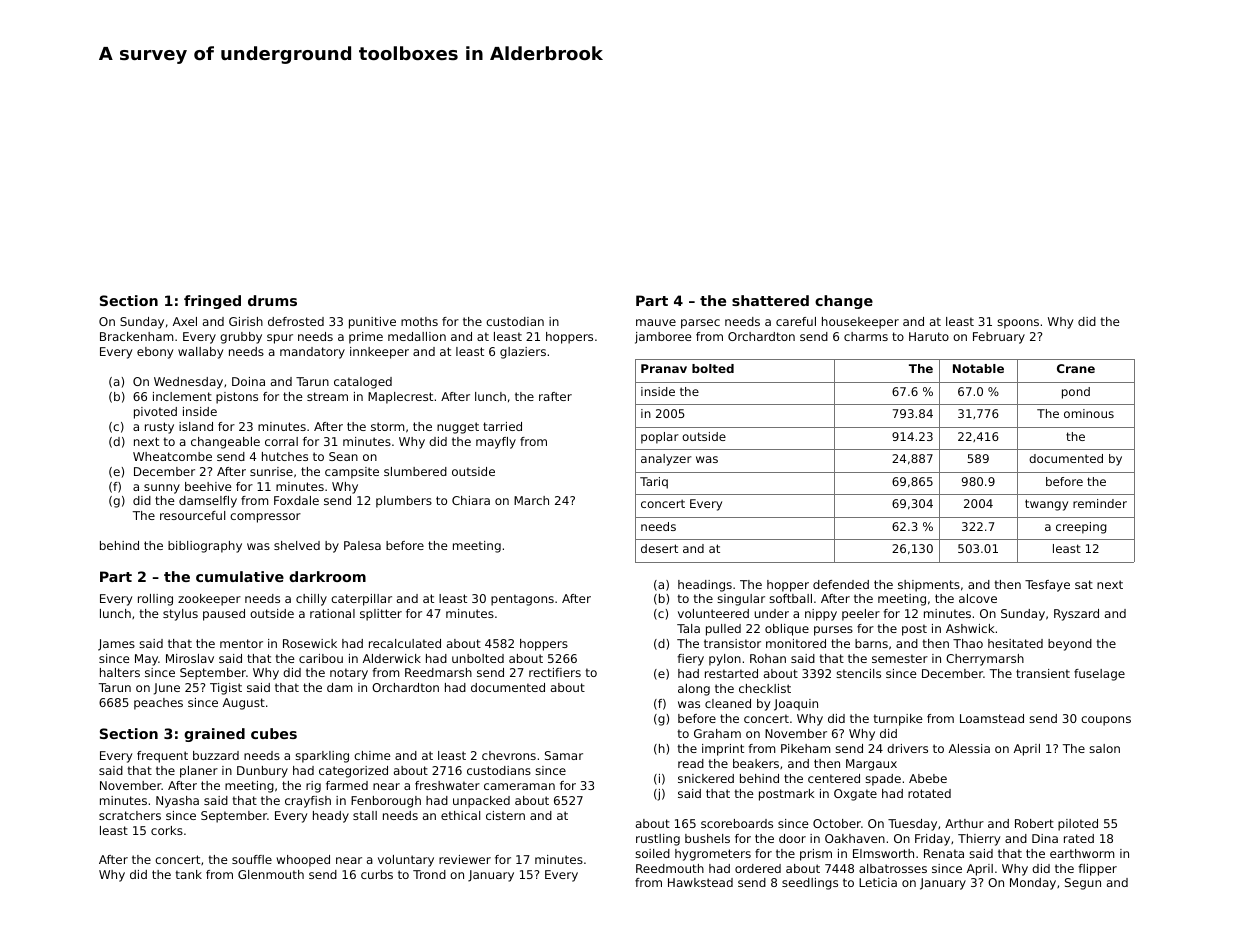 The width and height of the page is (1233, 952). What do you see at coordinates (523, 353) in the page?
I see `glaziers` at bounding box center [523, 353].
